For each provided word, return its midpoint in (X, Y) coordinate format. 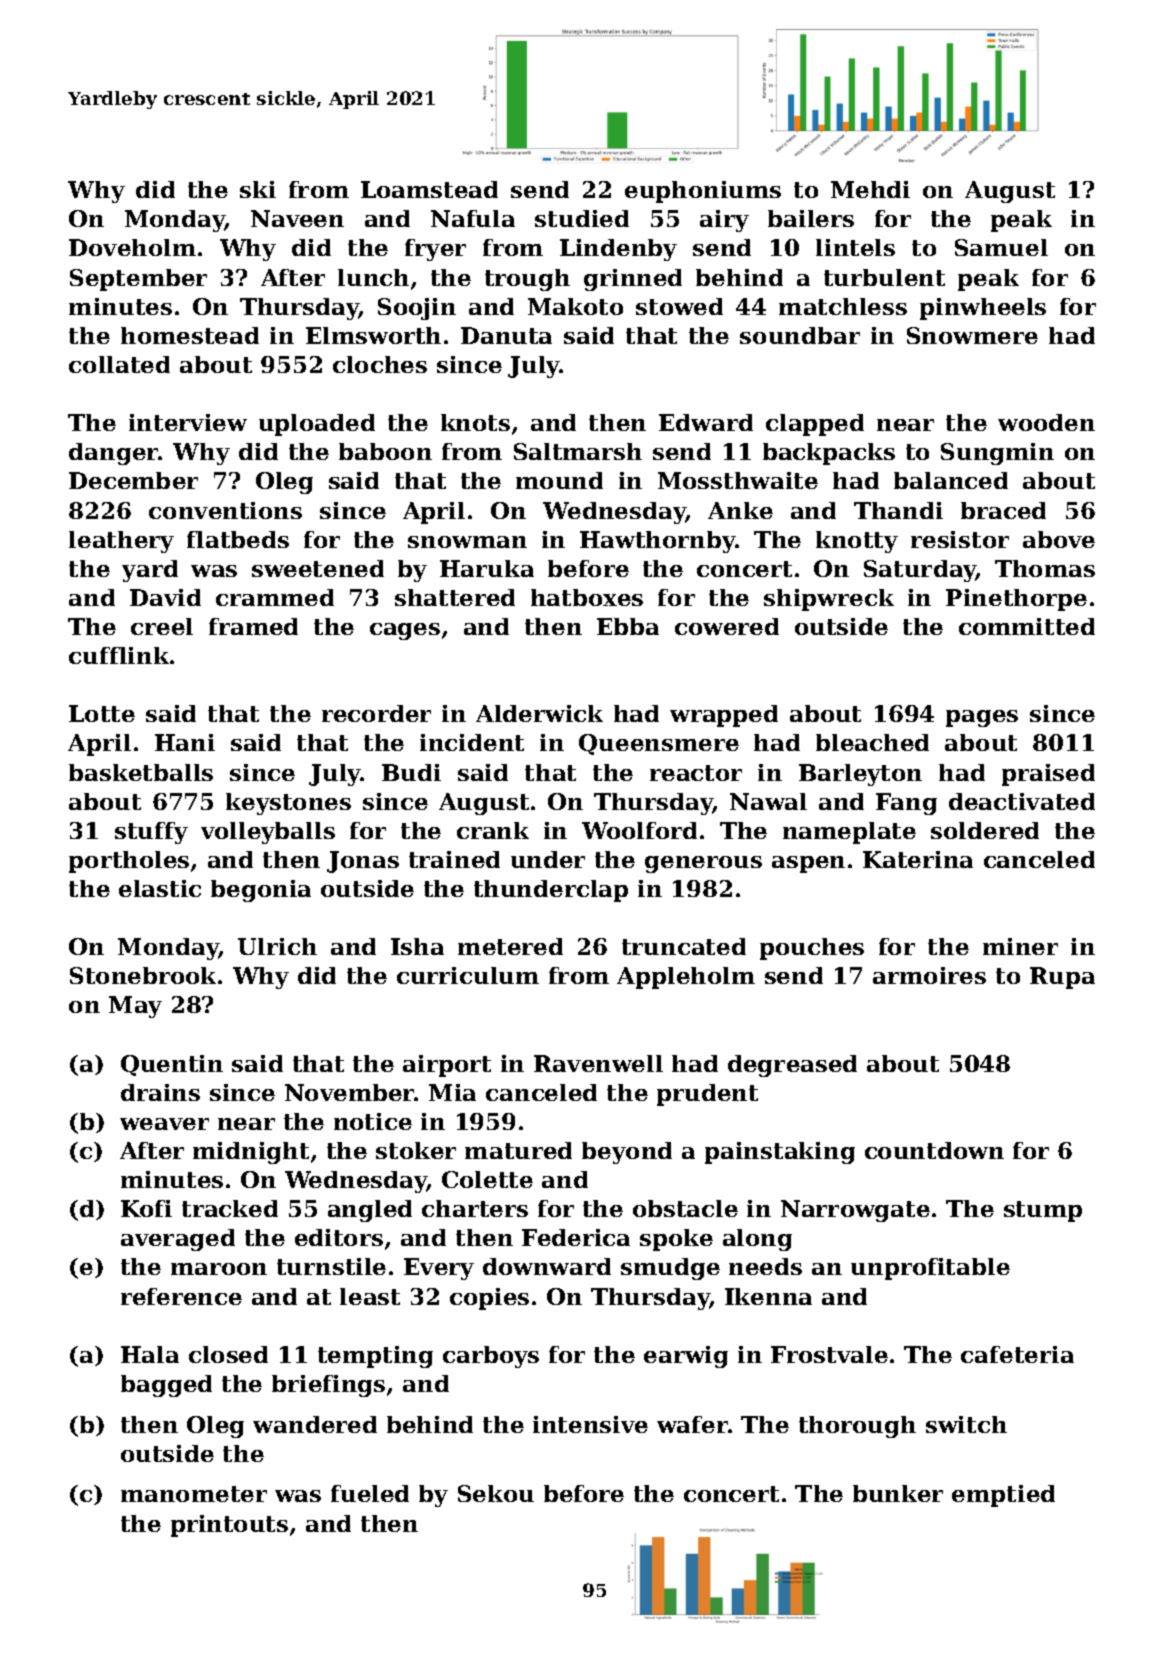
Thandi (898, 510)
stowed (679, 306)
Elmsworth (373, 335)
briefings (328, 1386)
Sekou (496, 1493)
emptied (1003, 1496)
